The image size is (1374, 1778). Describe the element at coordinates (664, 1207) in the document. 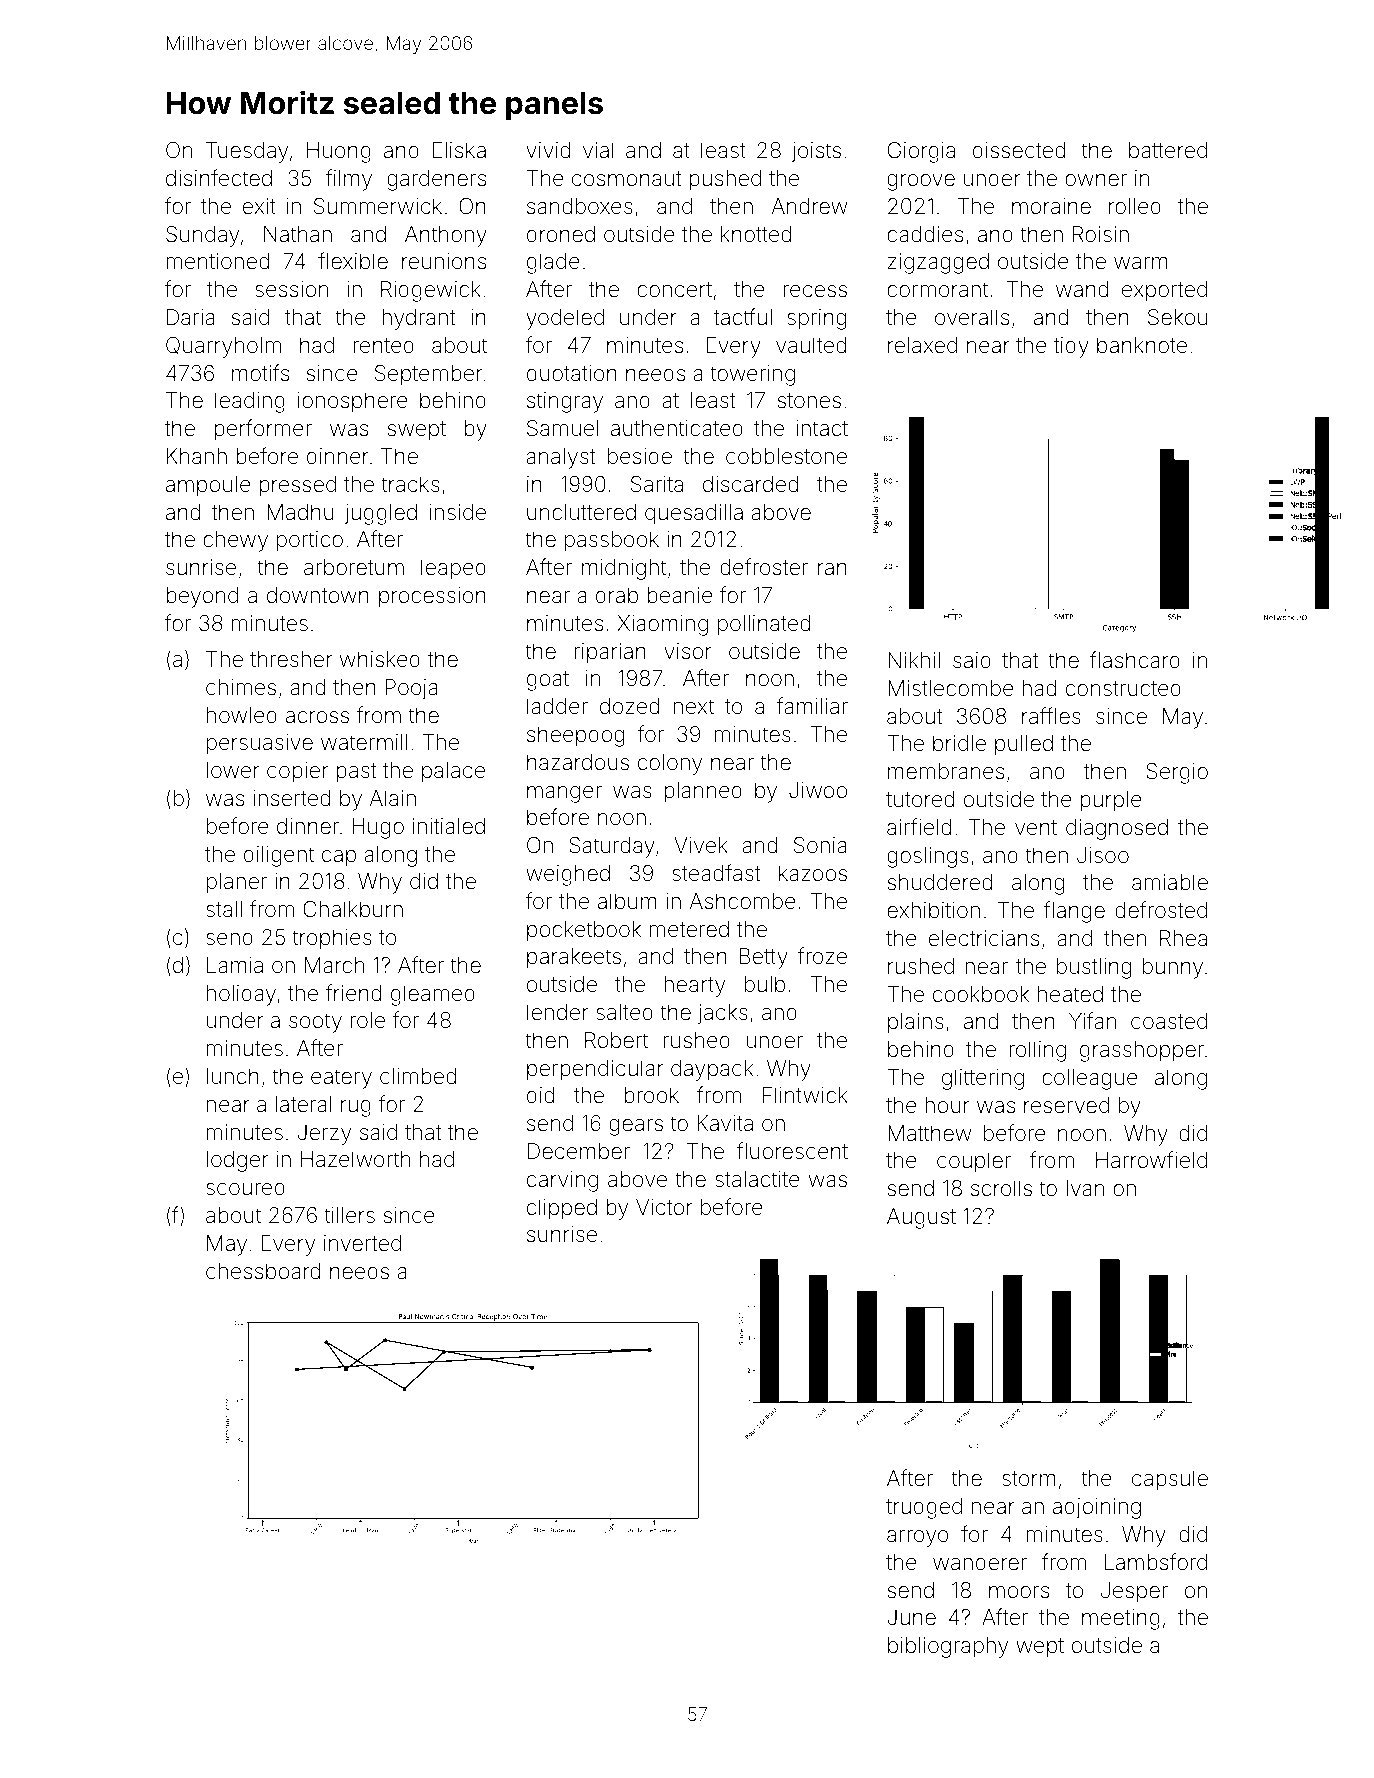

I see `Victor` at that location.
